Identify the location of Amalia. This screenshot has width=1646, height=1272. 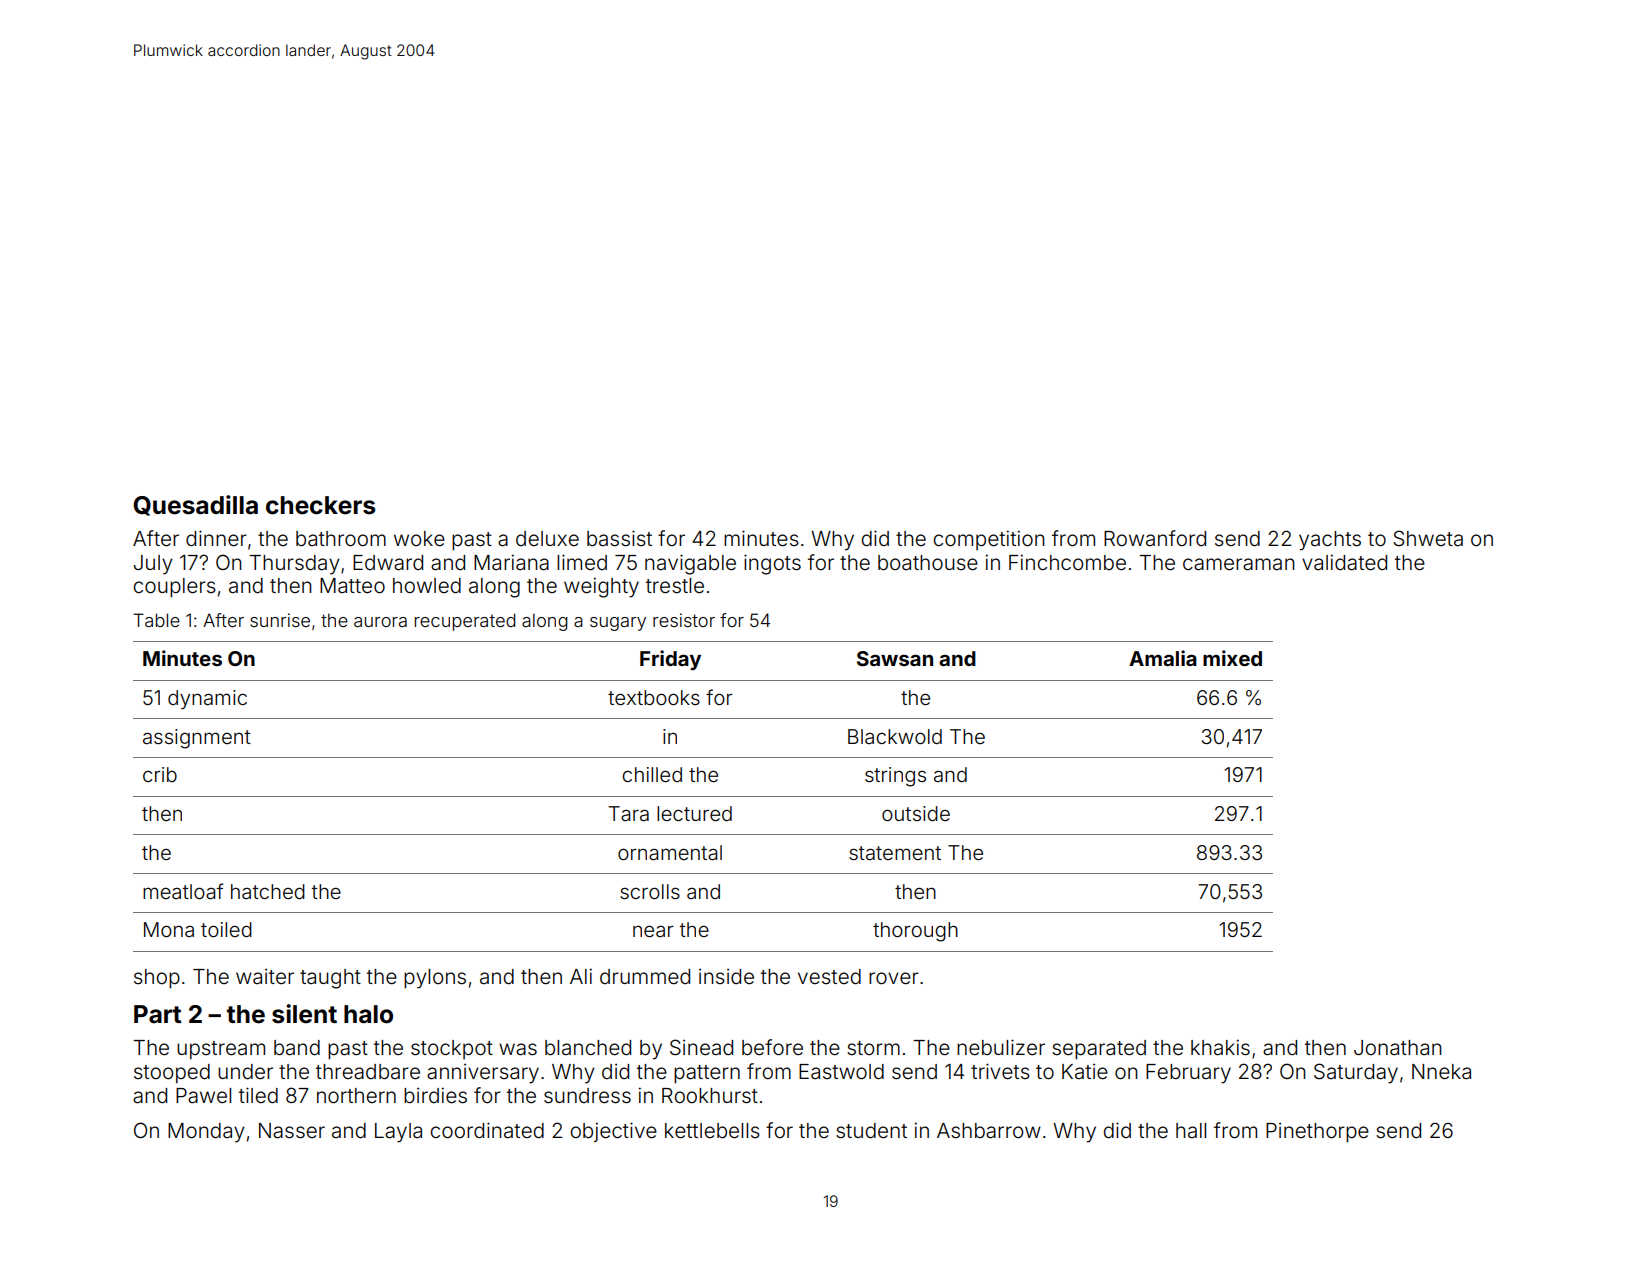
(1163, 658).
